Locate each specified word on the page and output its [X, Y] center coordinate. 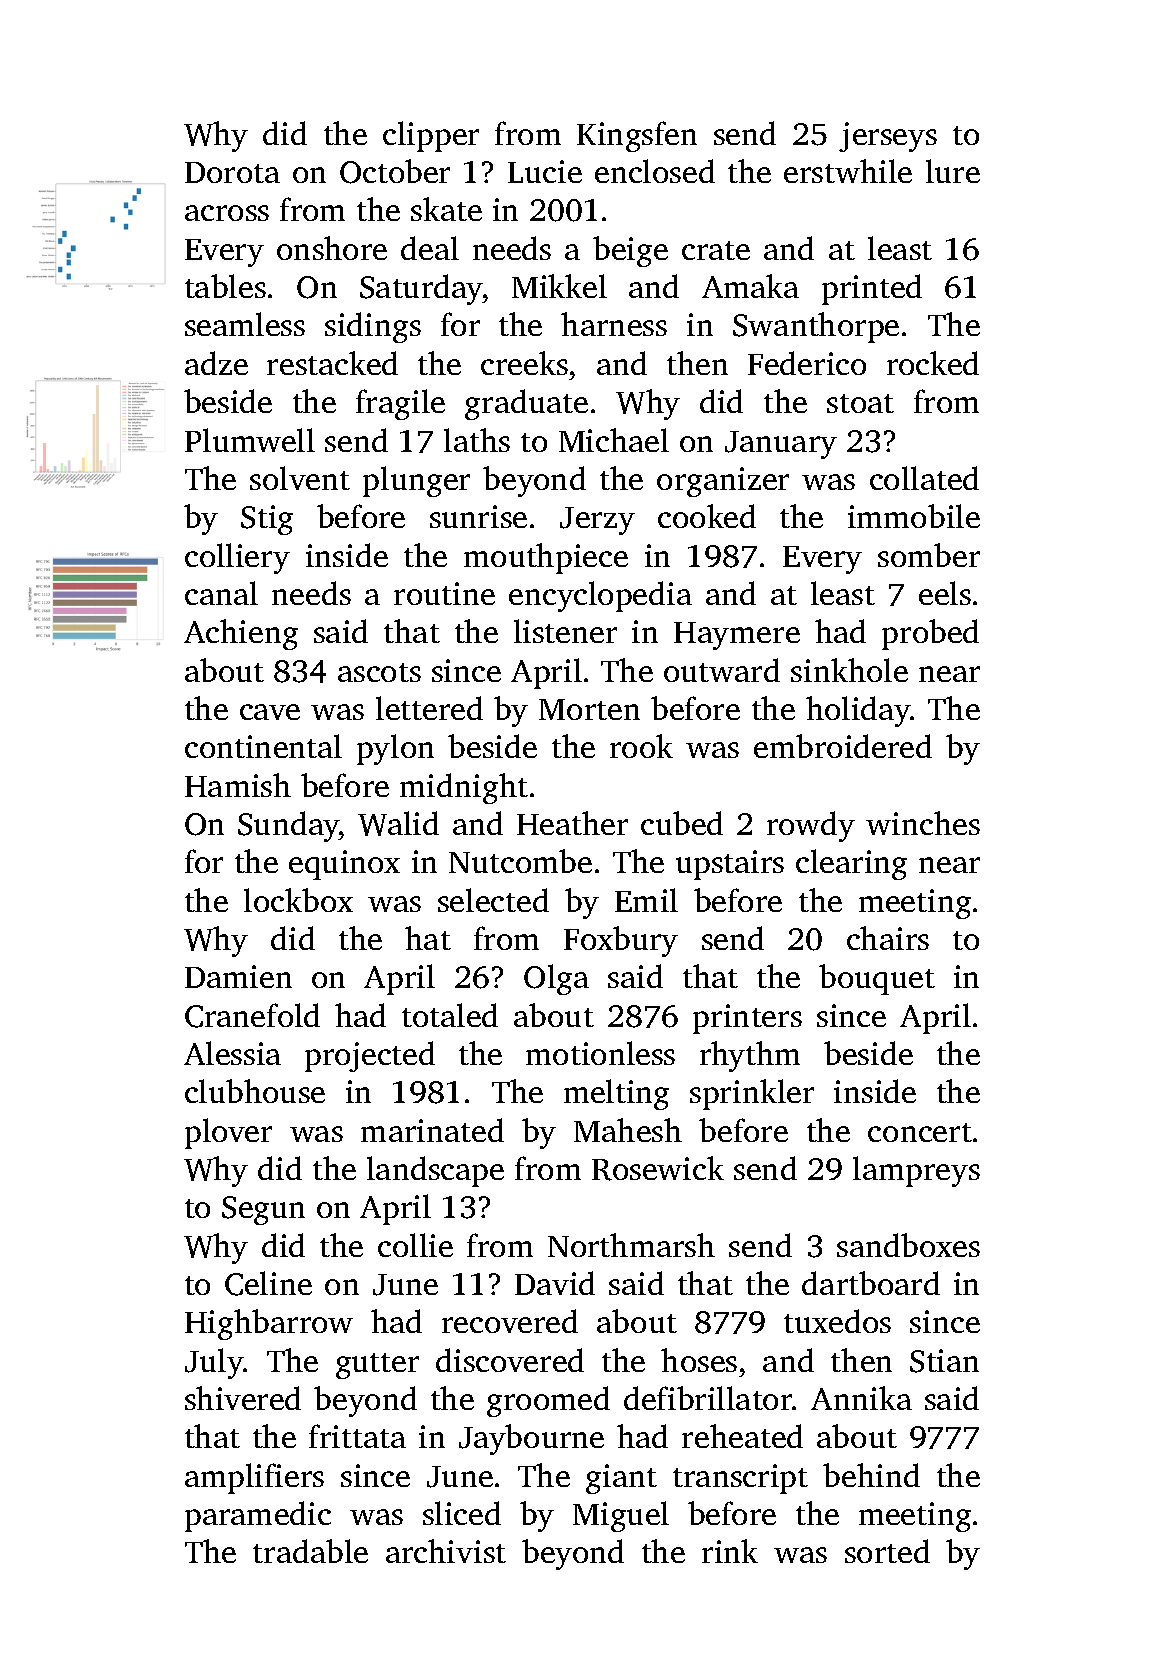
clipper [431, 136]
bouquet [877, 979]
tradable [310, 1551]
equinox [344, 865]
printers [747, 1019]
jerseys [888, 137]
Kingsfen [637, 136]
